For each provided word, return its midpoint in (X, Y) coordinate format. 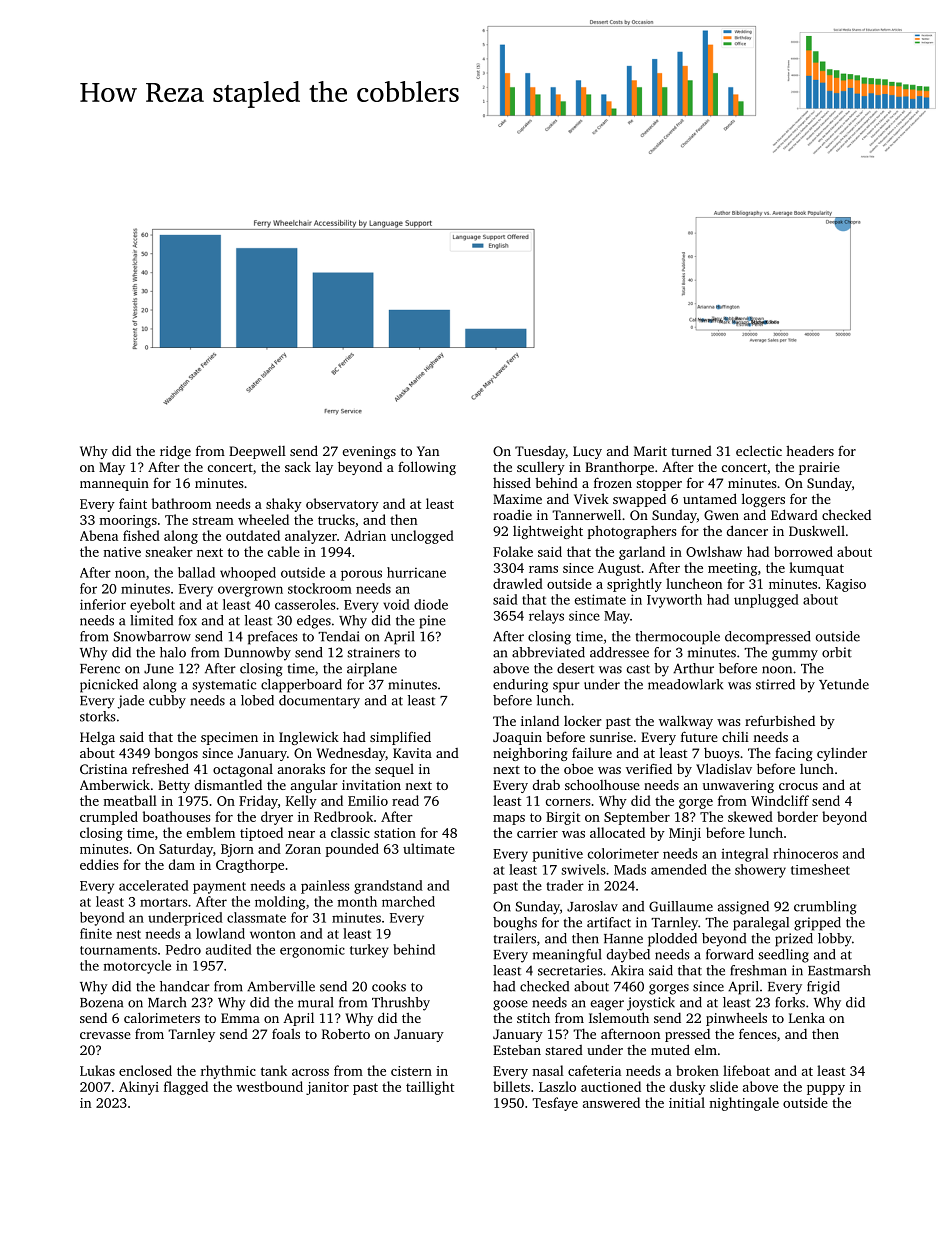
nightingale (744, 1104)
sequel (394, 770)
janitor (327, 1088)
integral (745, 855)
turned (691, 451)
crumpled (109, 818)
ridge (175, 452)
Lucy (587, 452)
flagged (186, 1088)
